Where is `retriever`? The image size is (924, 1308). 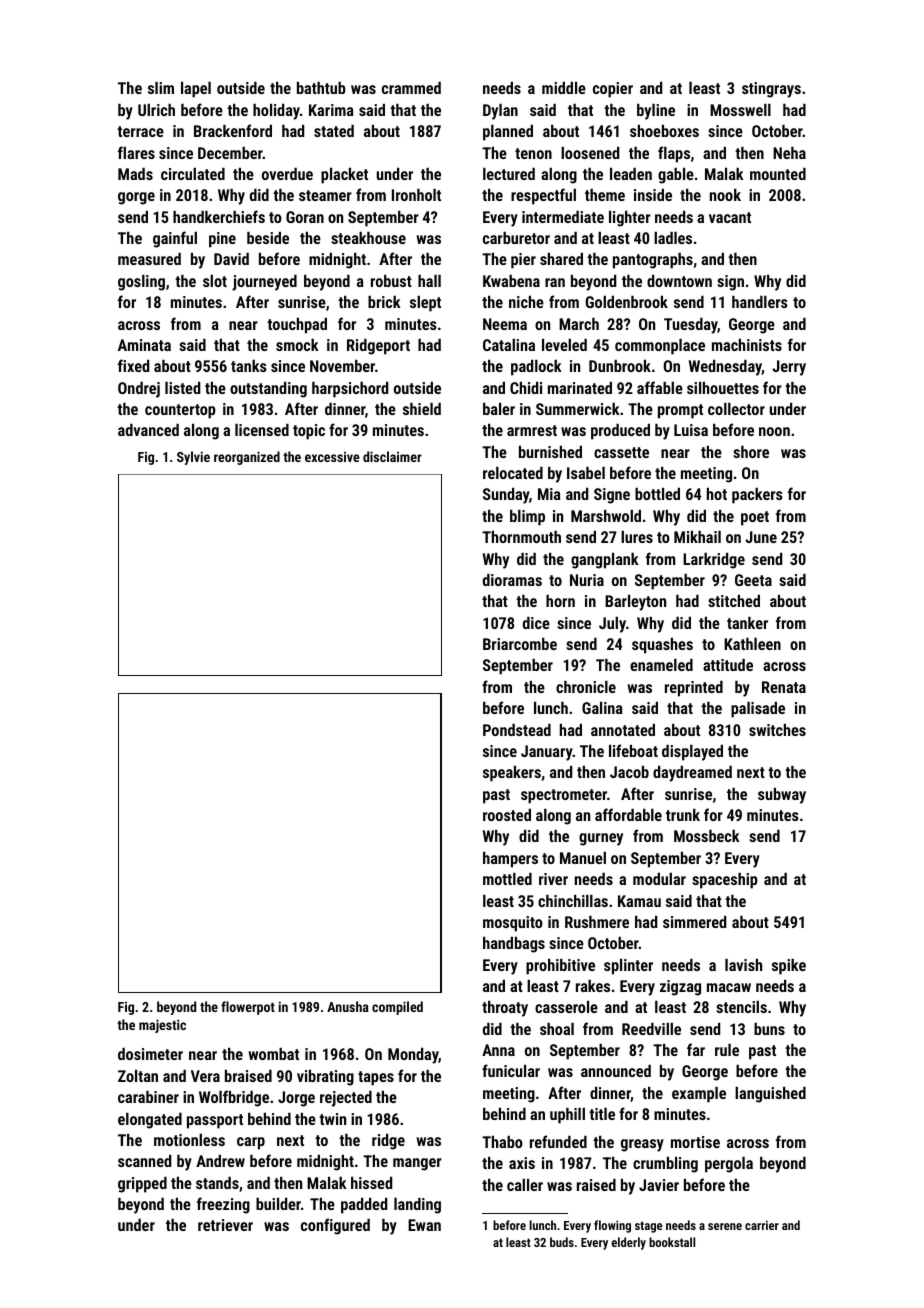 retriever is located at coordinates (225, 1225).
